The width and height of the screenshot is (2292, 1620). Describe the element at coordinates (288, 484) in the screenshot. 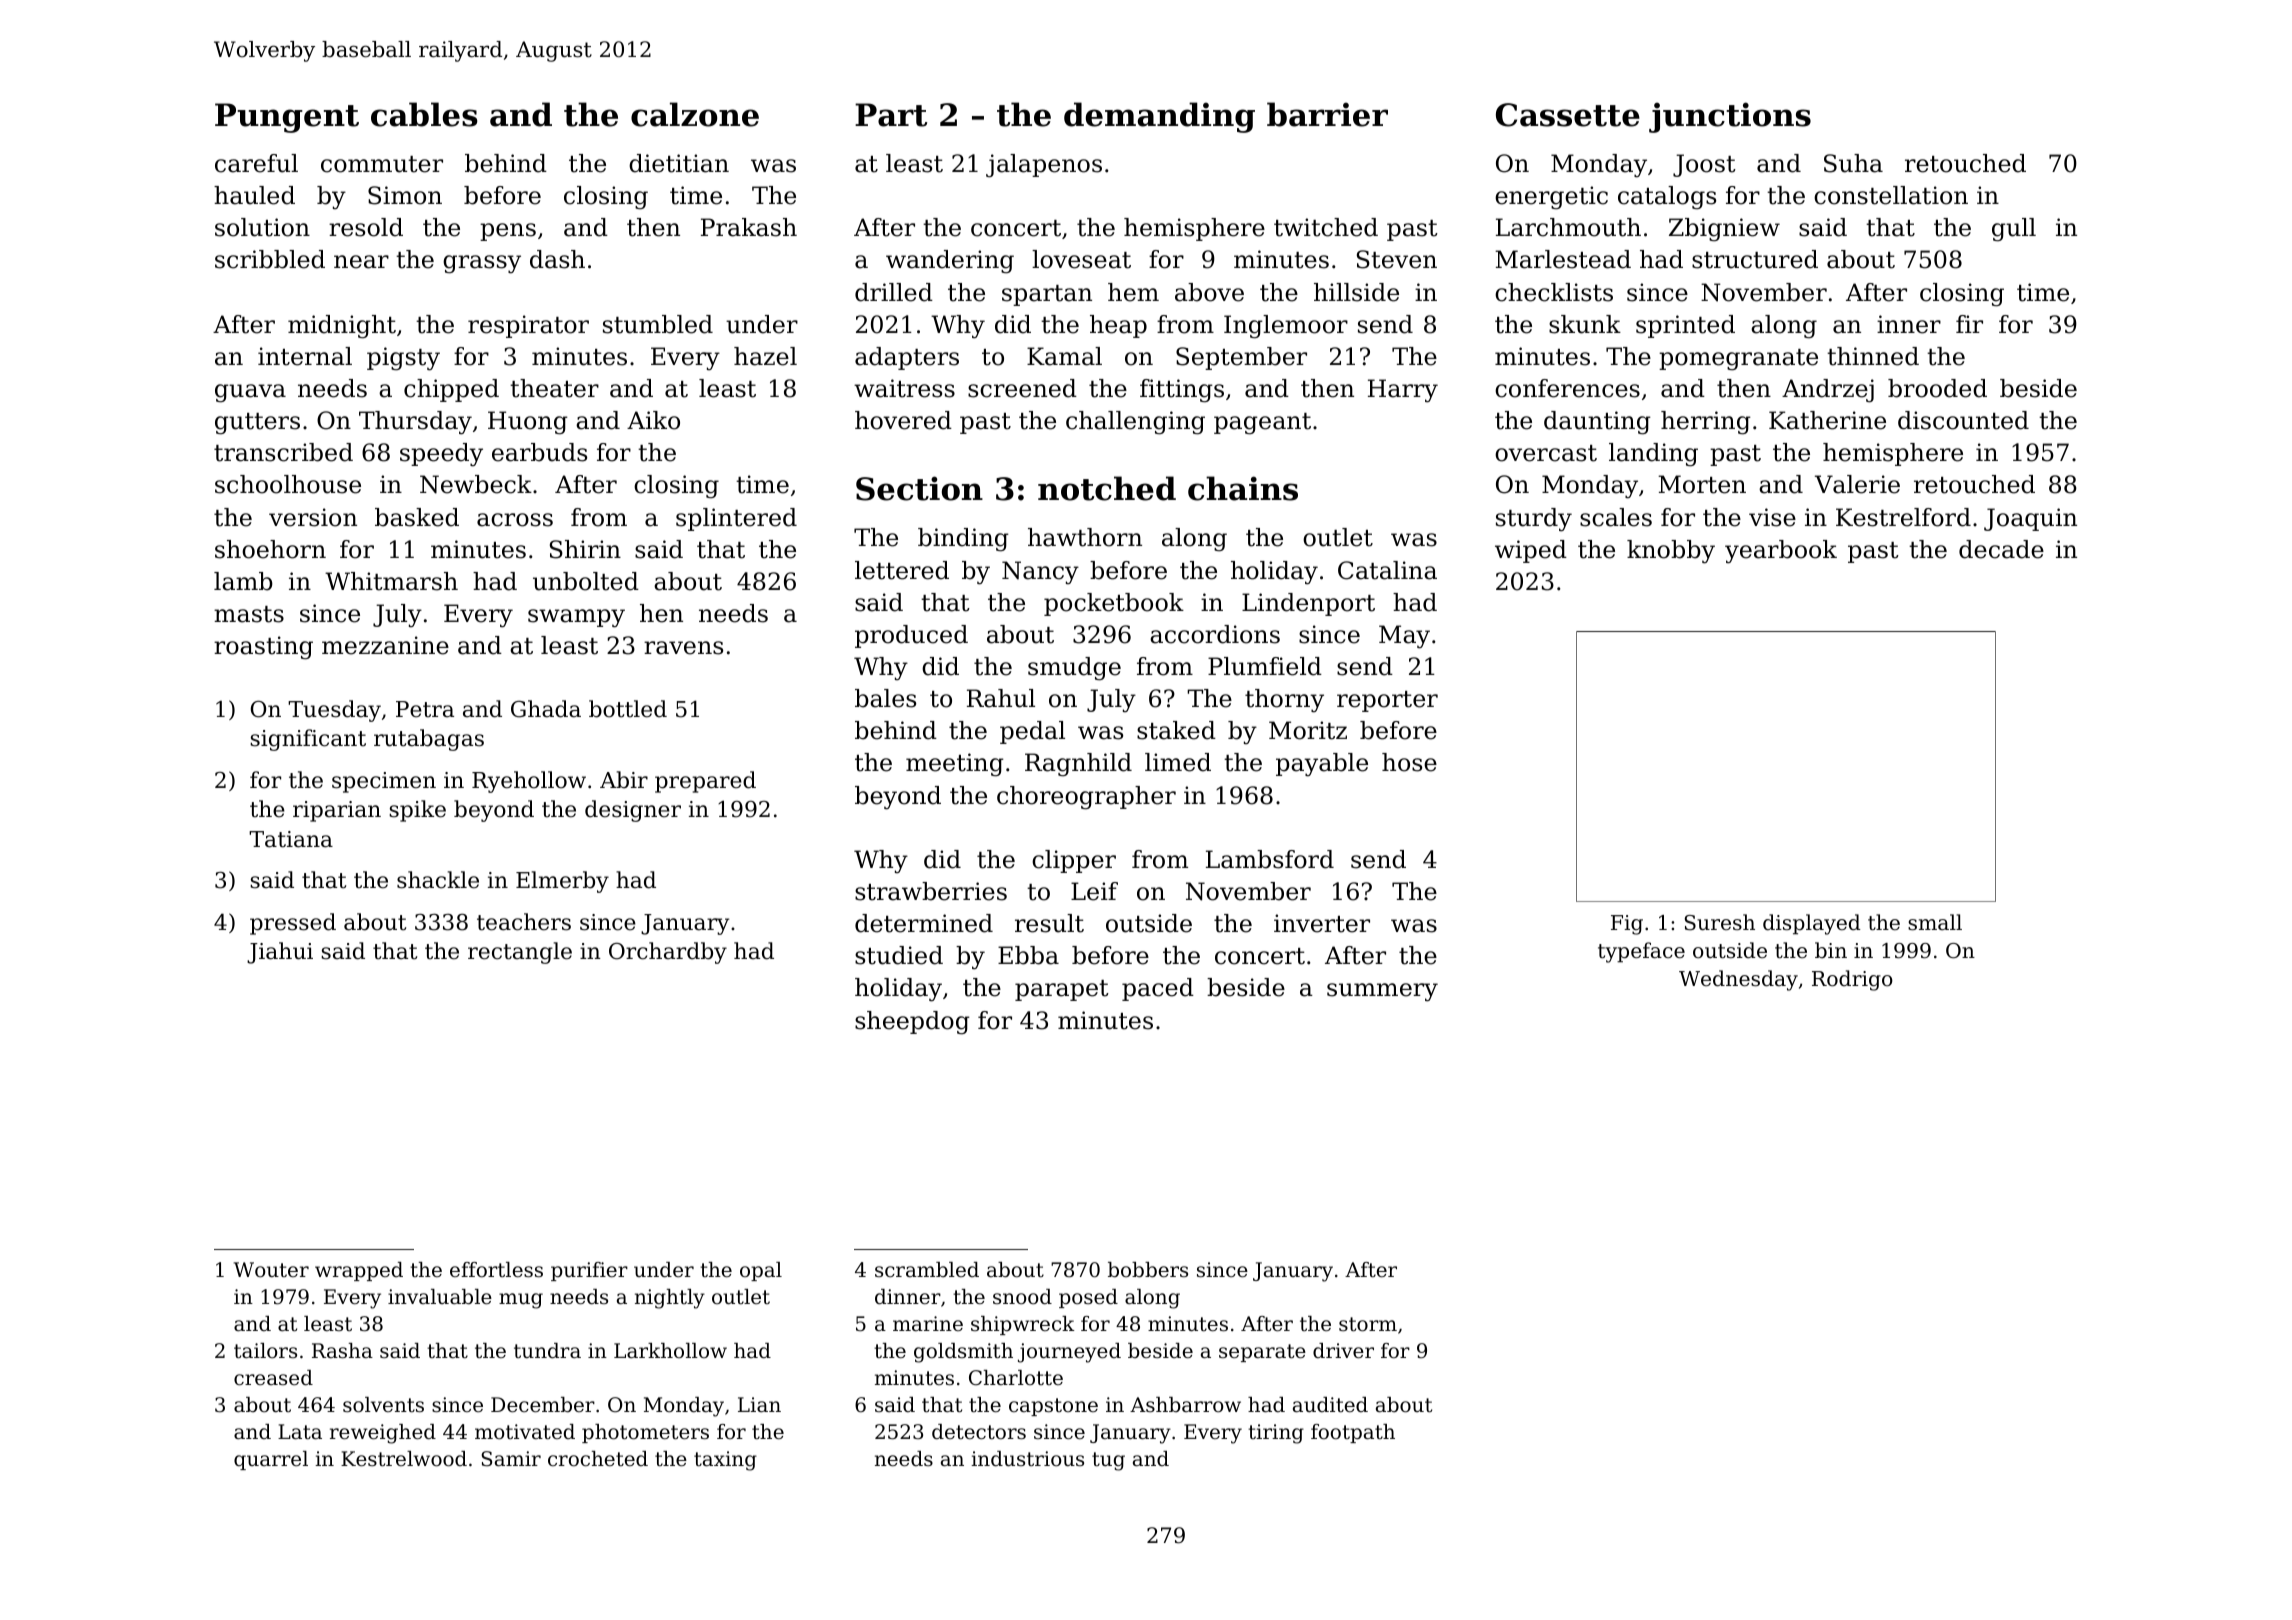

I see `schoolhouse` at that location.
